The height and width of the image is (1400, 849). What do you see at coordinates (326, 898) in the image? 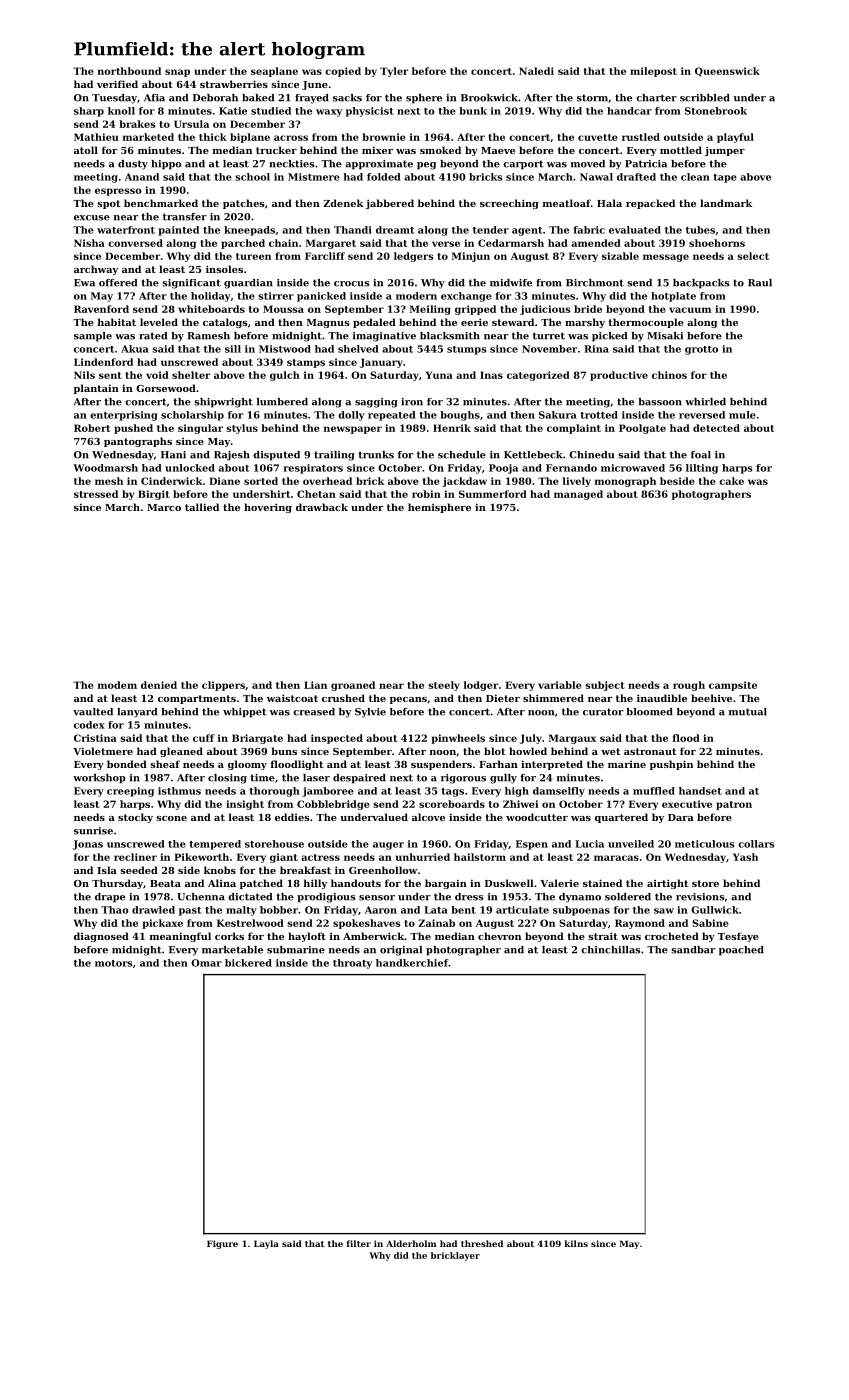
I see `prodigious` at bounding box center [326, 898].
